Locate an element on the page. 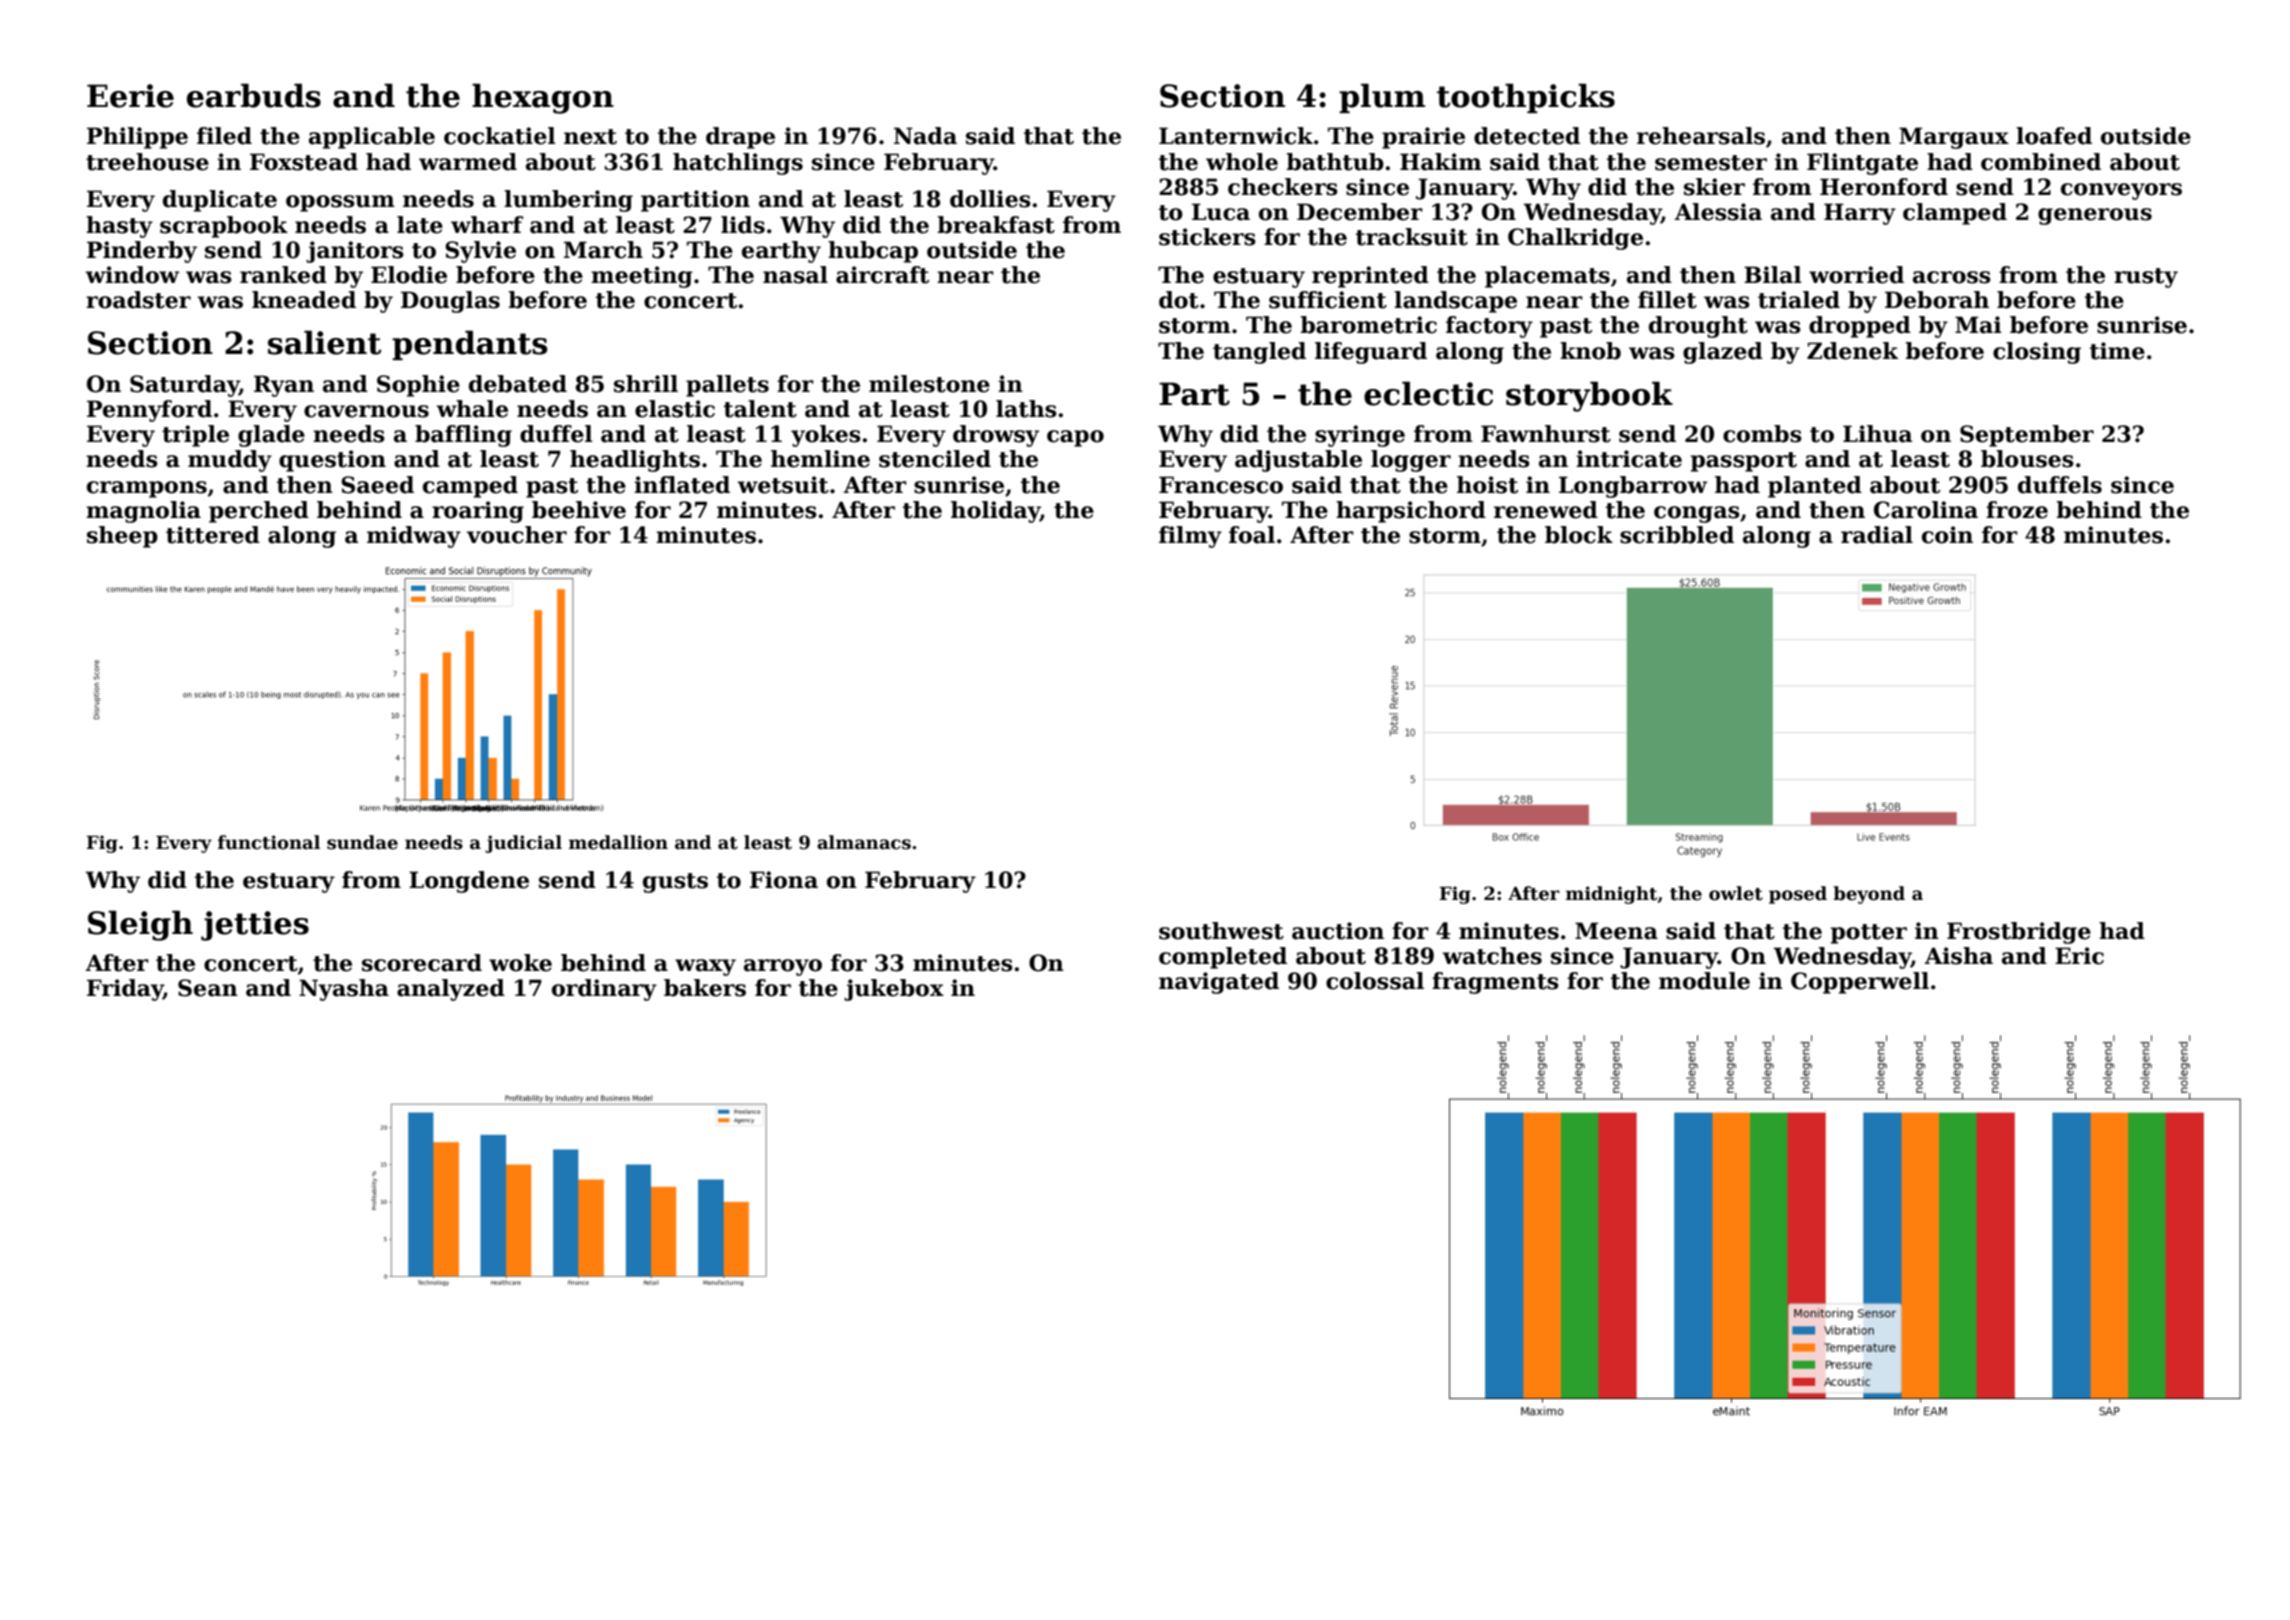 Image resolution: width=2290 pixels, height=1620 pixels. trialed is located at coordinates (1799, 300).
